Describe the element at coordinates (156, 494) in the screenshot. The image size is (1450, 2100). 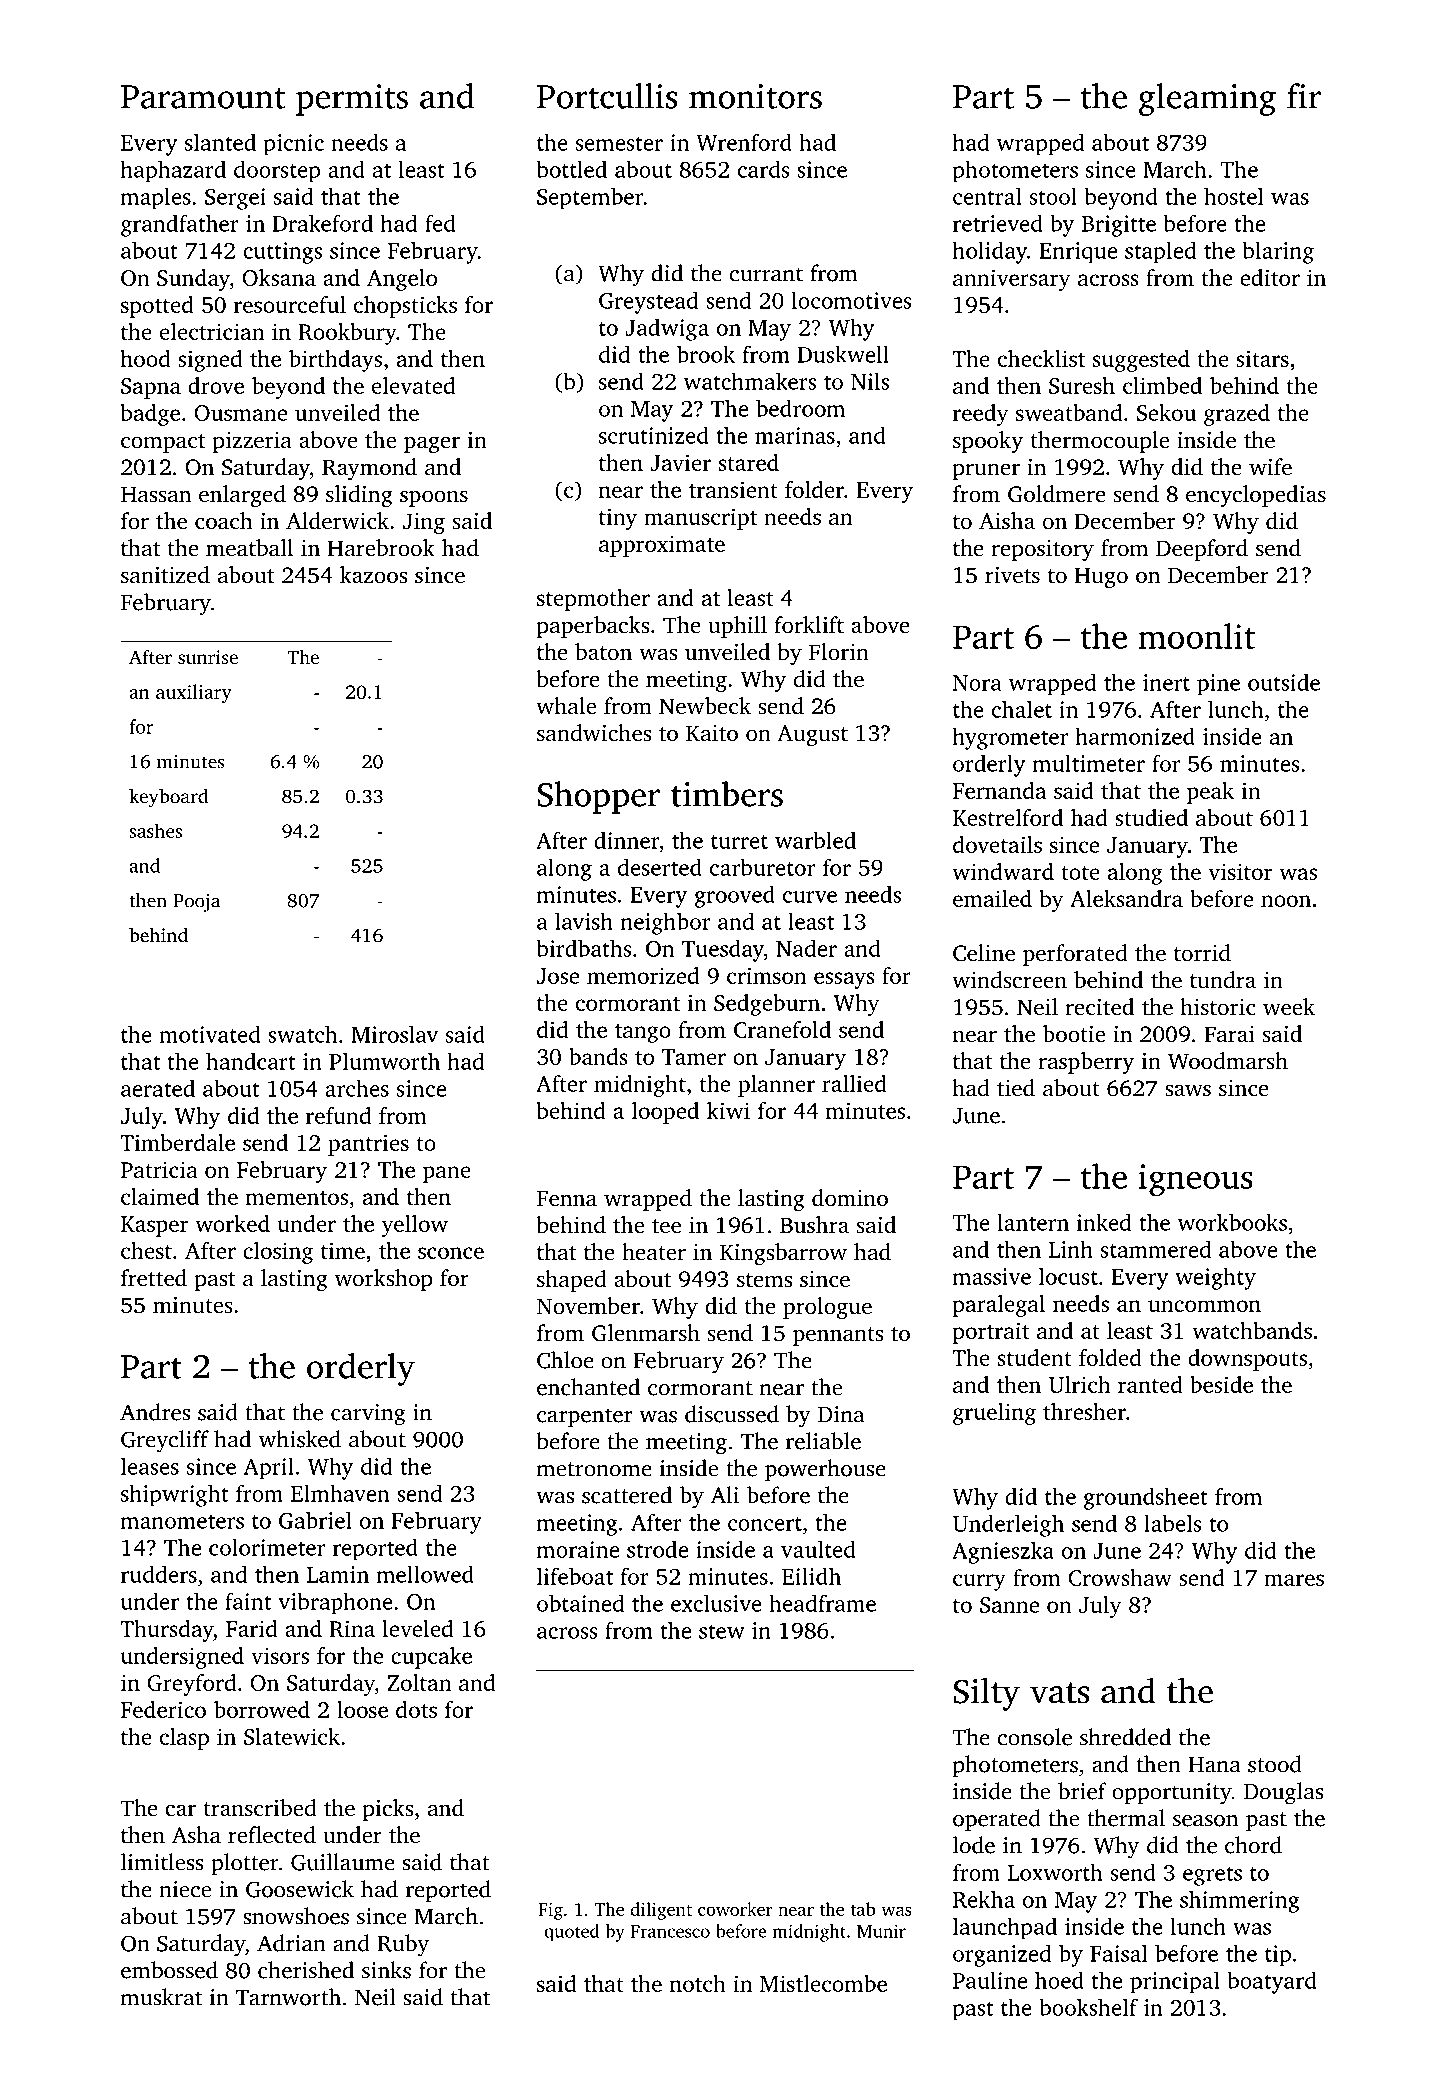
I see `Hassan` at that location.
